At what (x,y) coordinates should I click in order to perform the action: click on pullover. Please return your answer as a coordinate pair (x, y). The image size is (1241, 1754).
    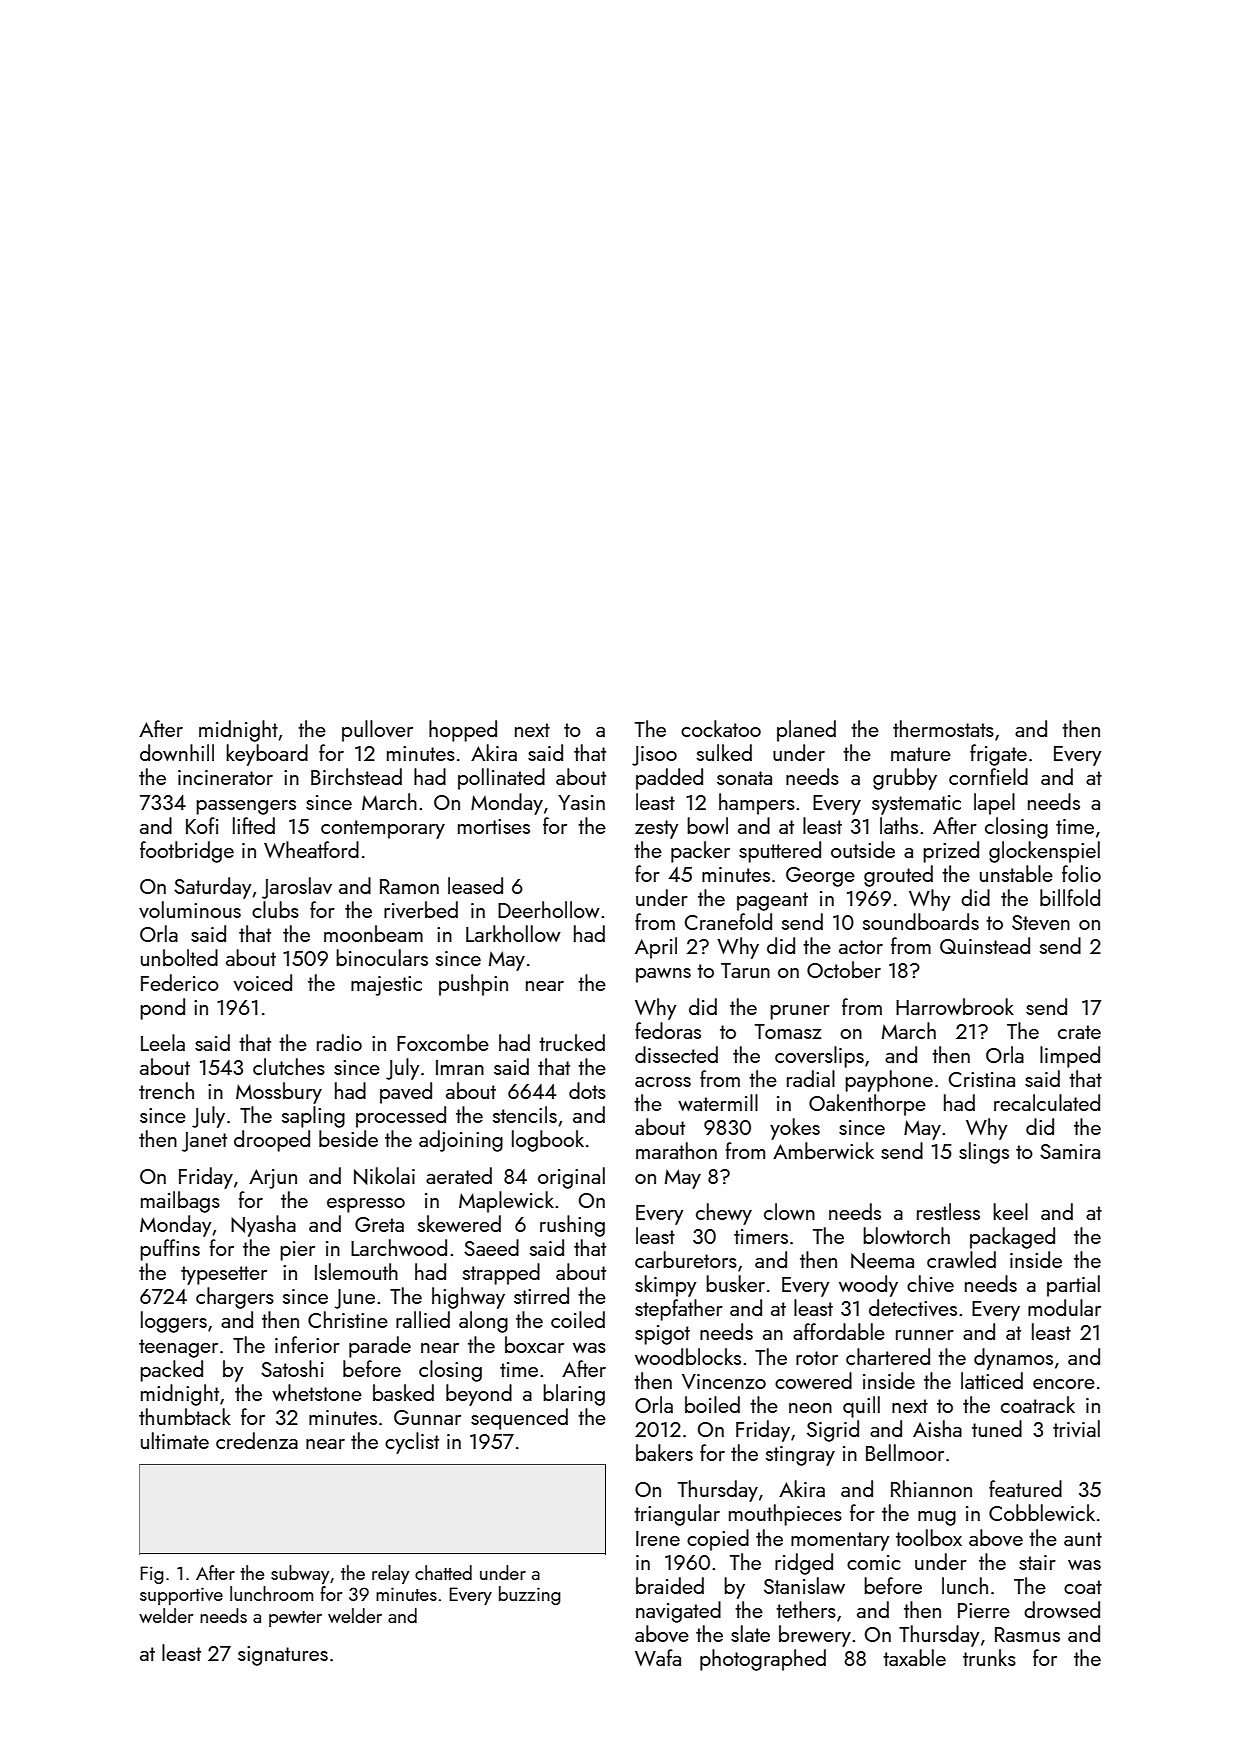
    Looking at the image, I should click on (377, 731).
